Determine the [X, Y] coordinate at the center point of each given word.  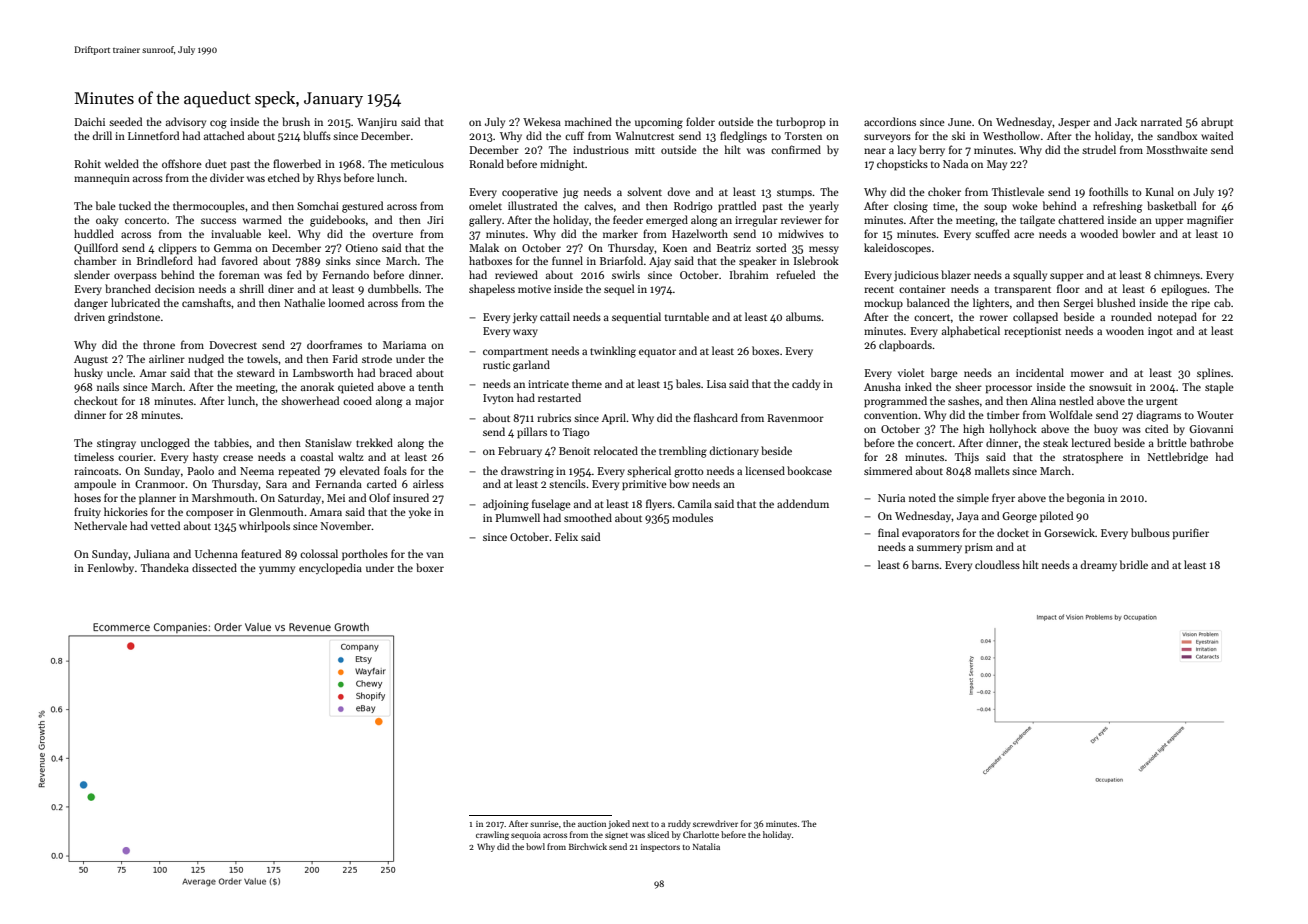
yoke [420, 512]
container [922, 289]
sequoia [526, 836]
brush [296, 121]
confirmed [796, 149]
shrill [251, 288]
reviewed [516, 274]
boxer [430, 567]
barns [925, 564]
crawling [492, 835]
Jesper [1074, 123]
